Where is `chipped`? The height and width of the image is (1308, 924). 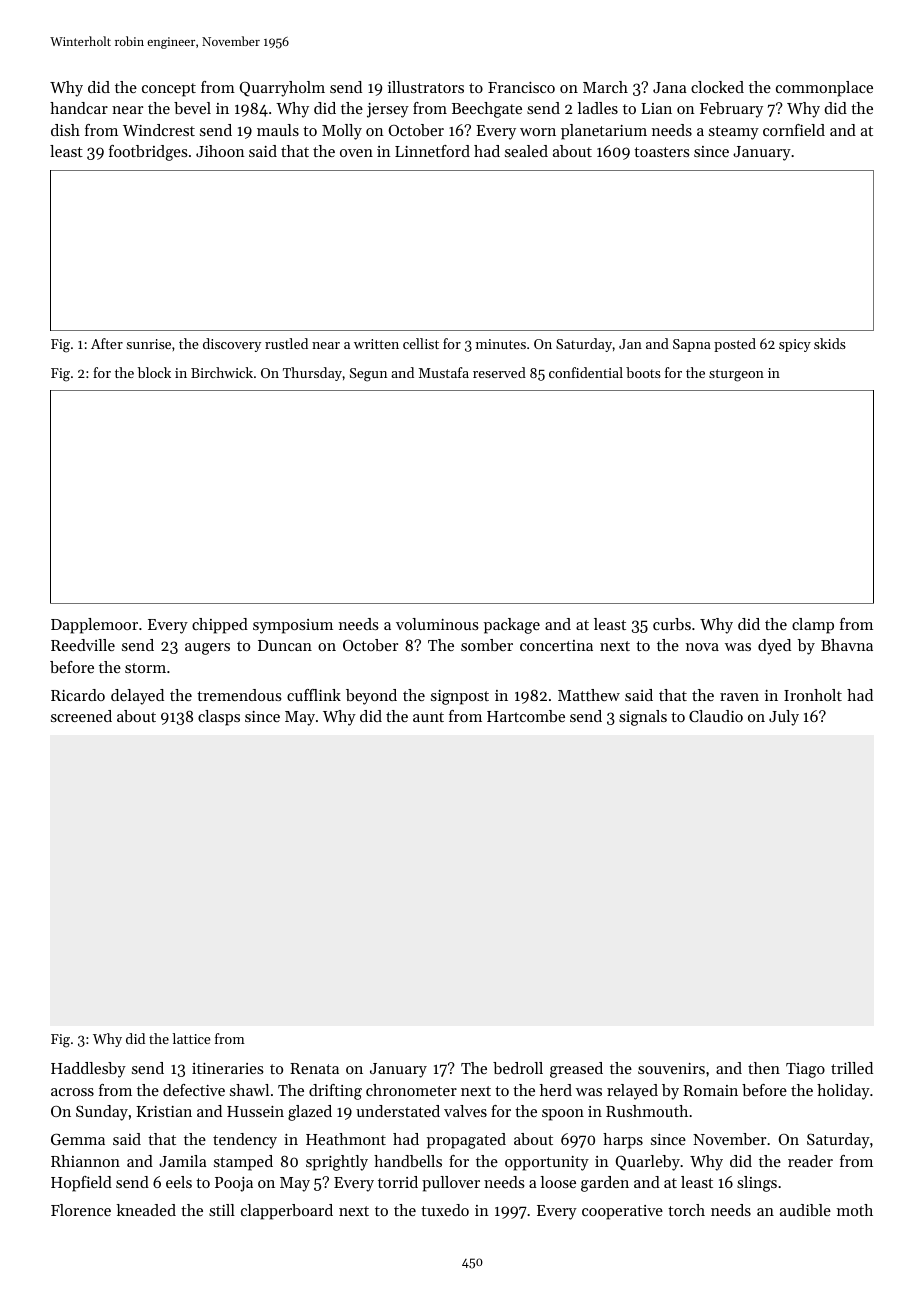
chipped is located at coordinates (220, 626).
